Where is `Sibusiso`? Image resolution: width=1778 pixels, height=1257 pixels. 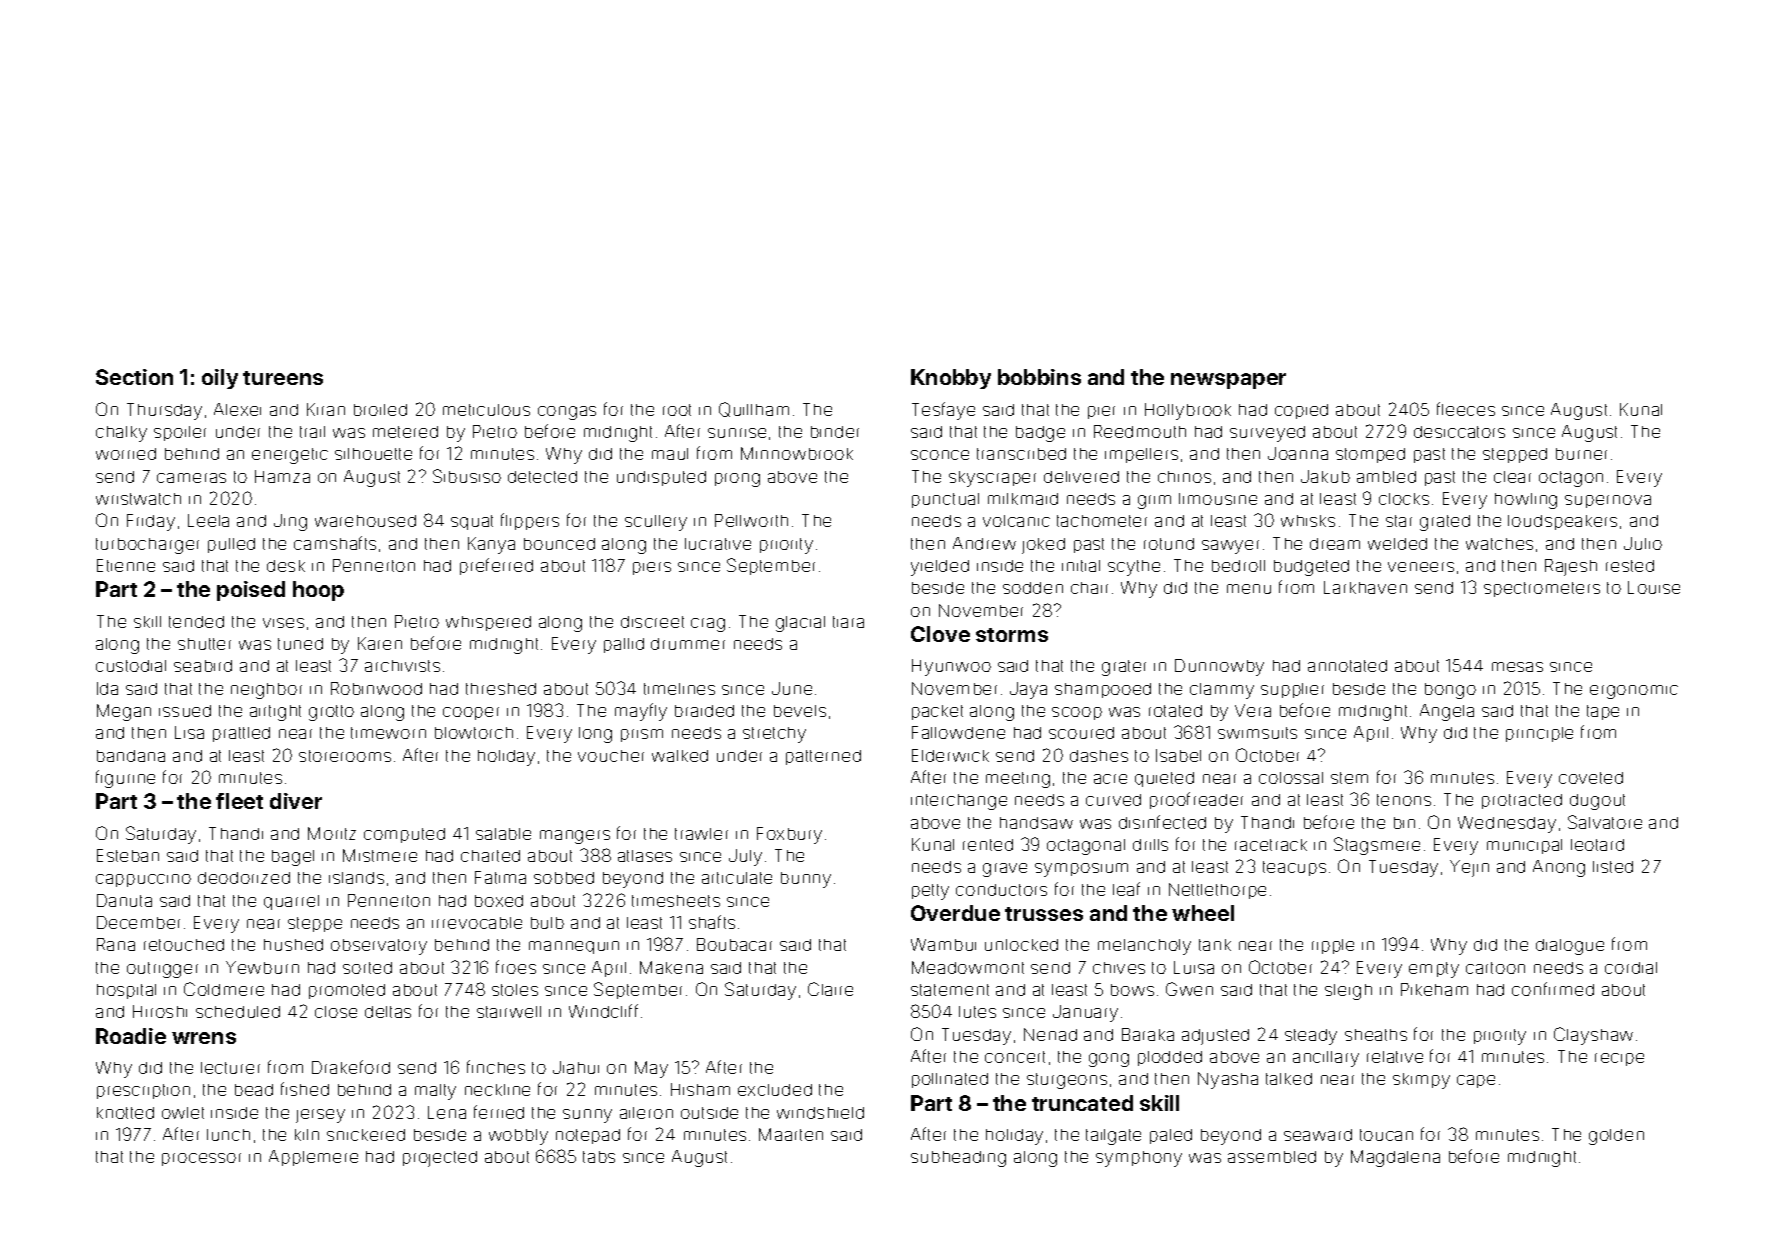 Sibusiso is located at coordinates (467, 476).
